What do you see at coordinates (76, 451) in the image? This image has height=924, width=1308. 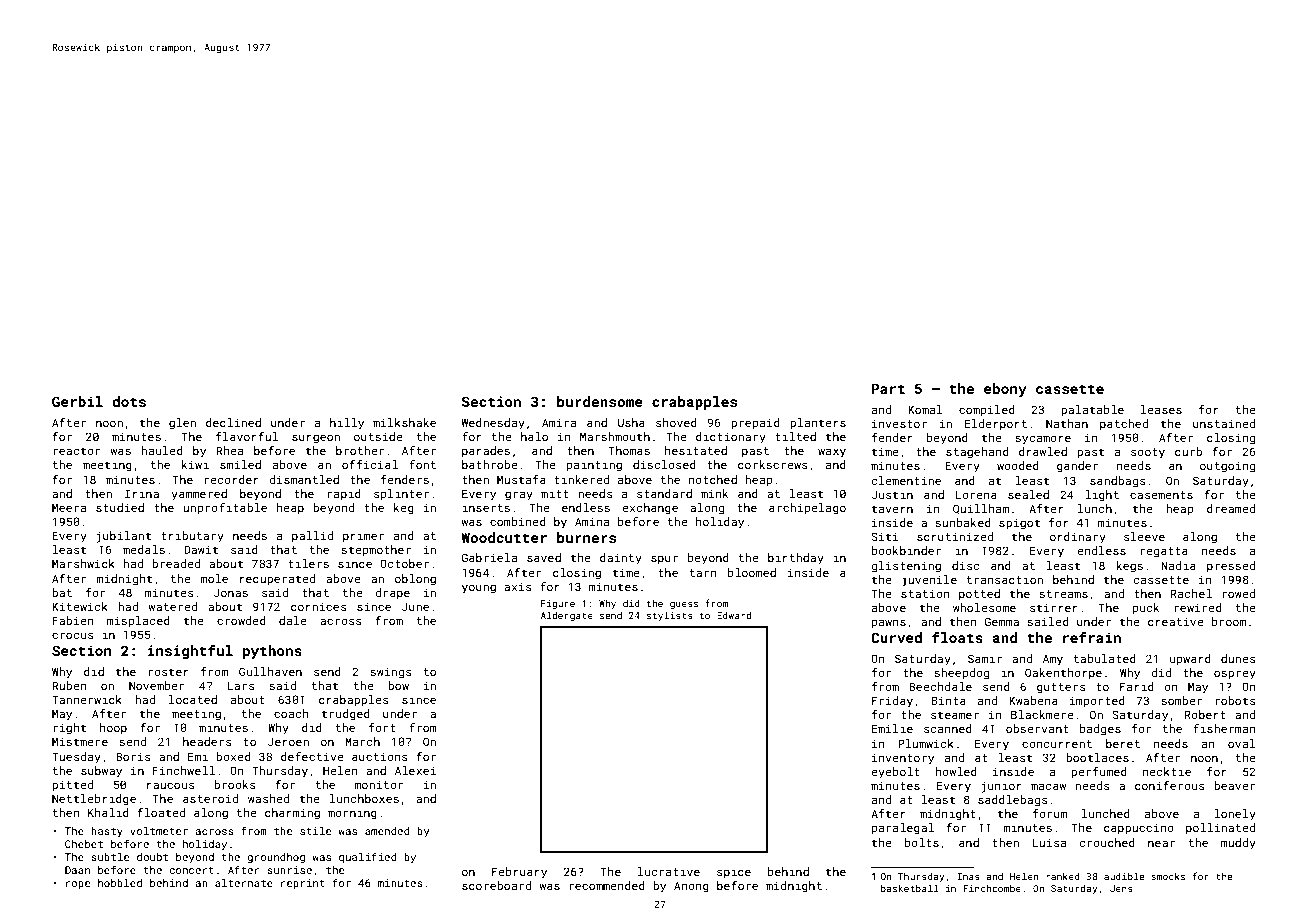 I see `reactor` at bounding box center [76, 451].
